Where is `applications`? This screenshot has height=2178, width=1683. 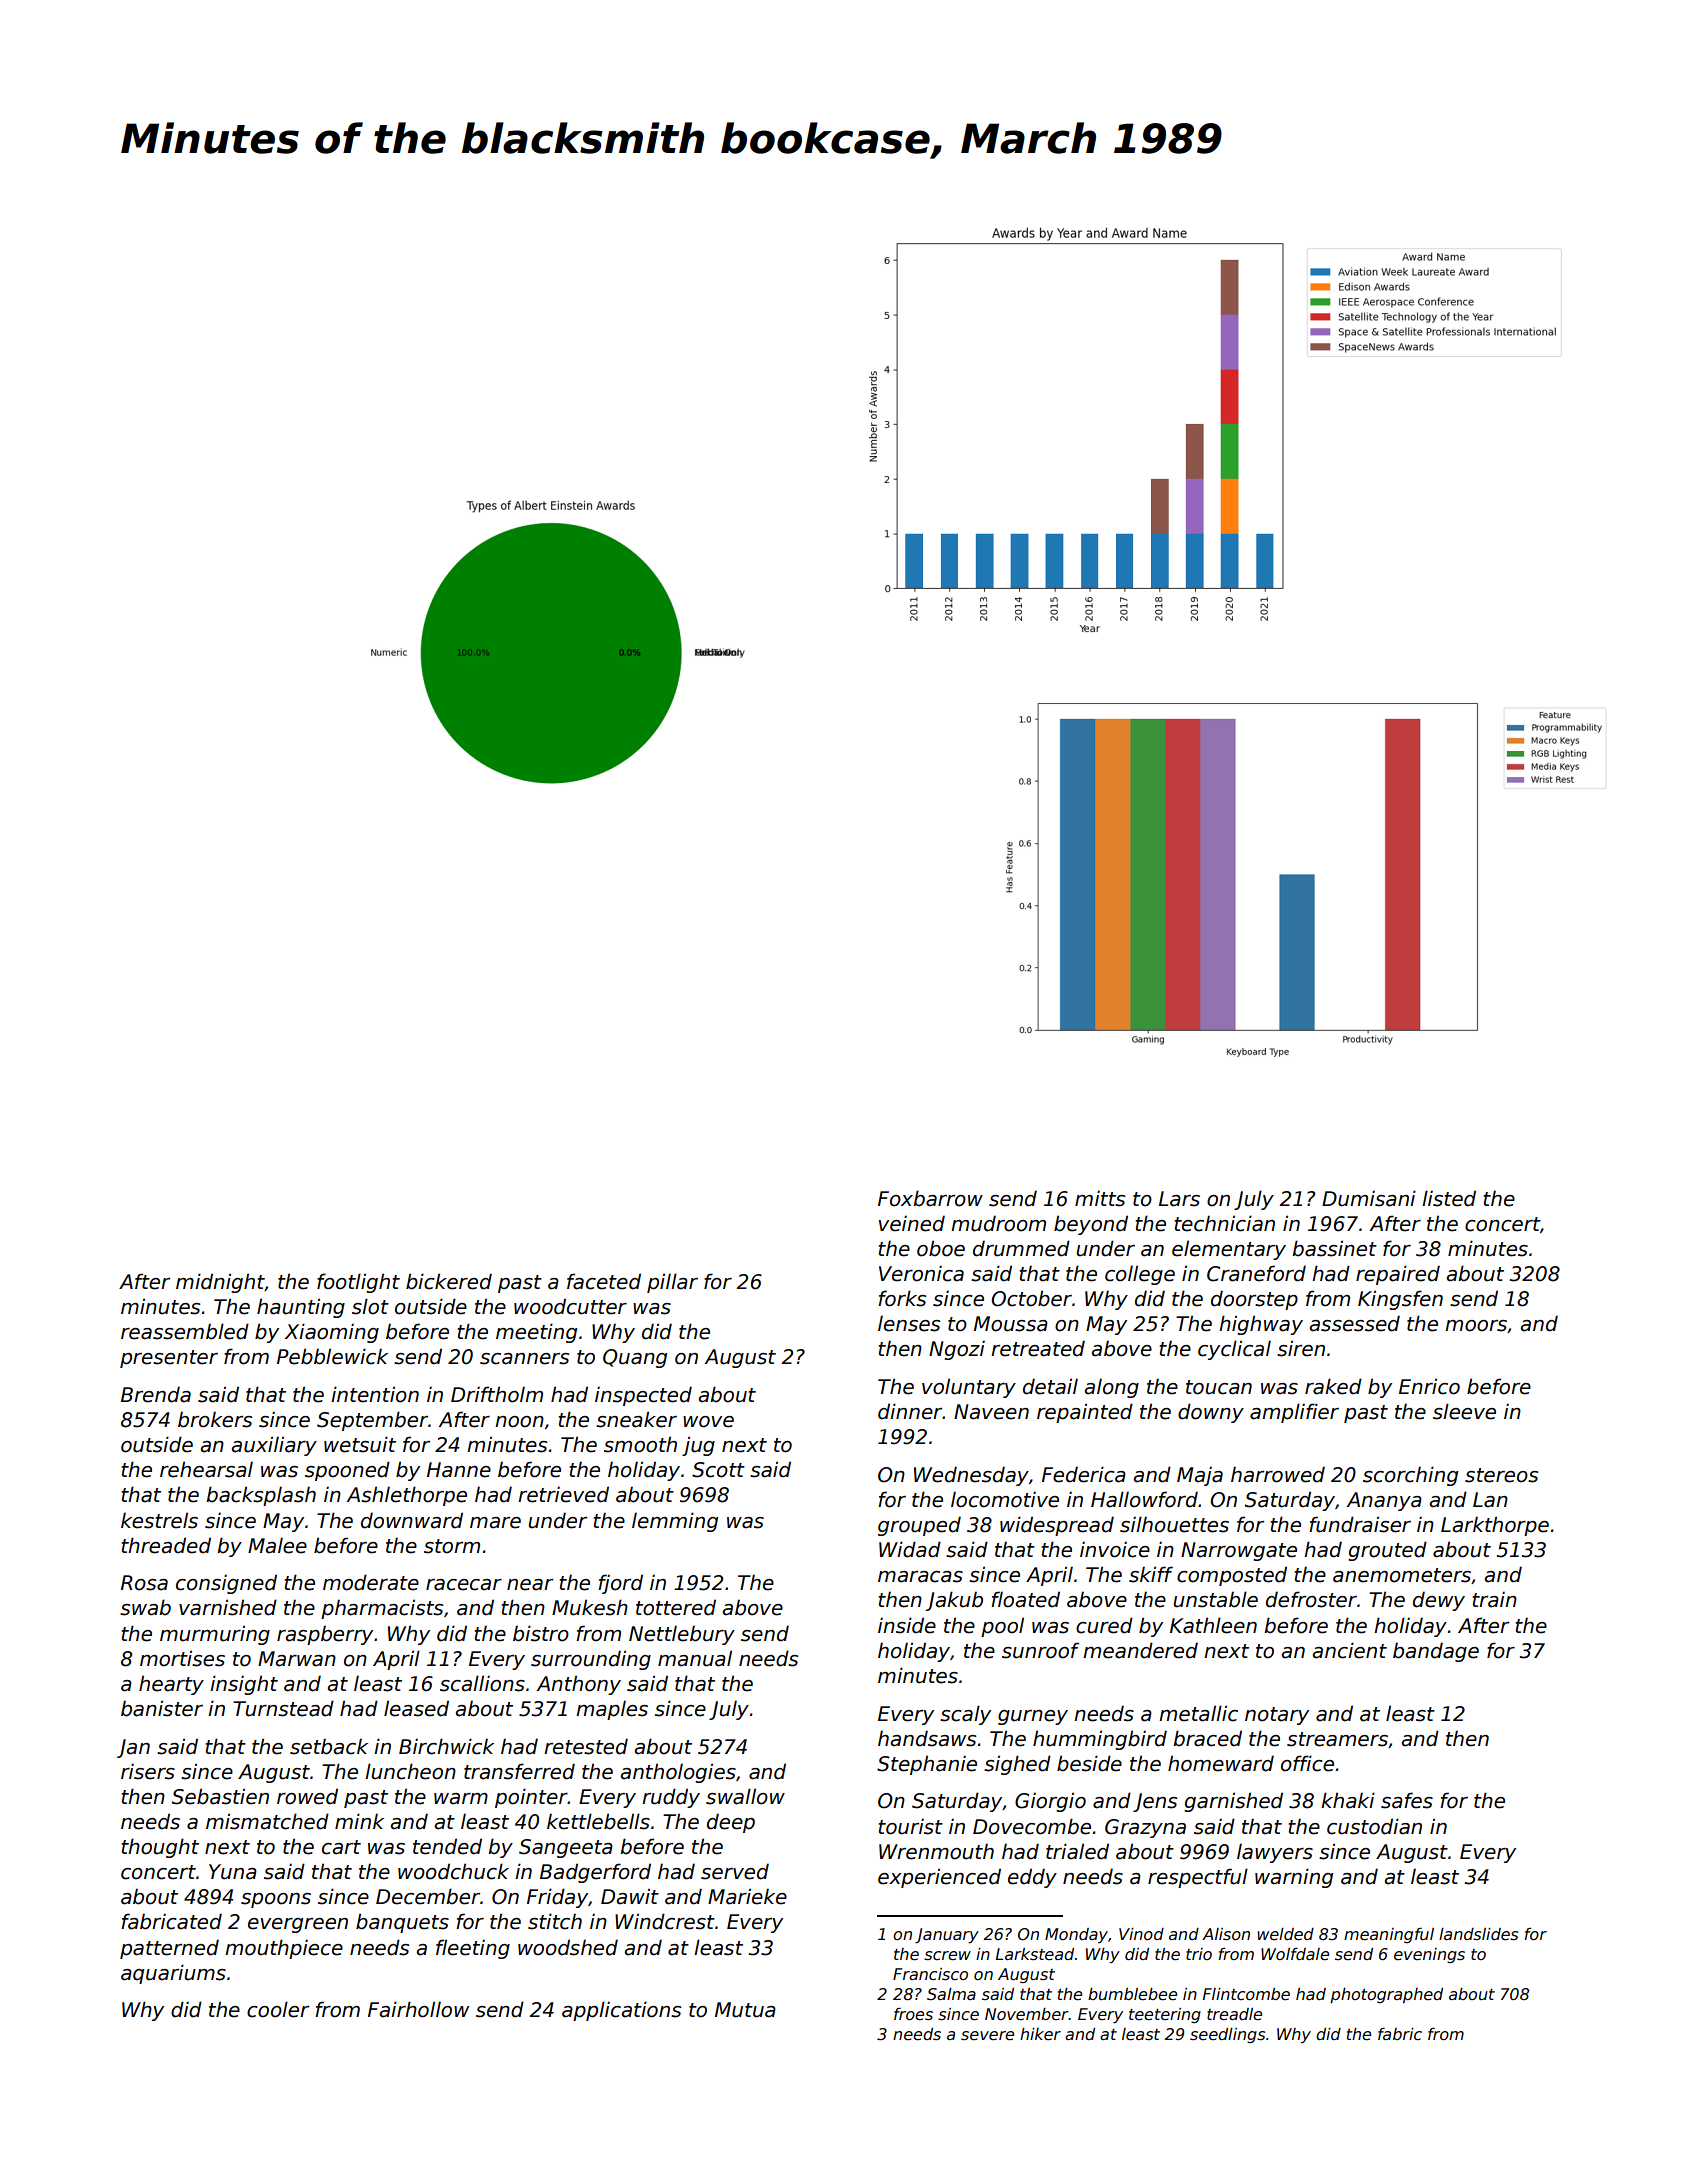
applications is located at coordinates (621, 2011).
